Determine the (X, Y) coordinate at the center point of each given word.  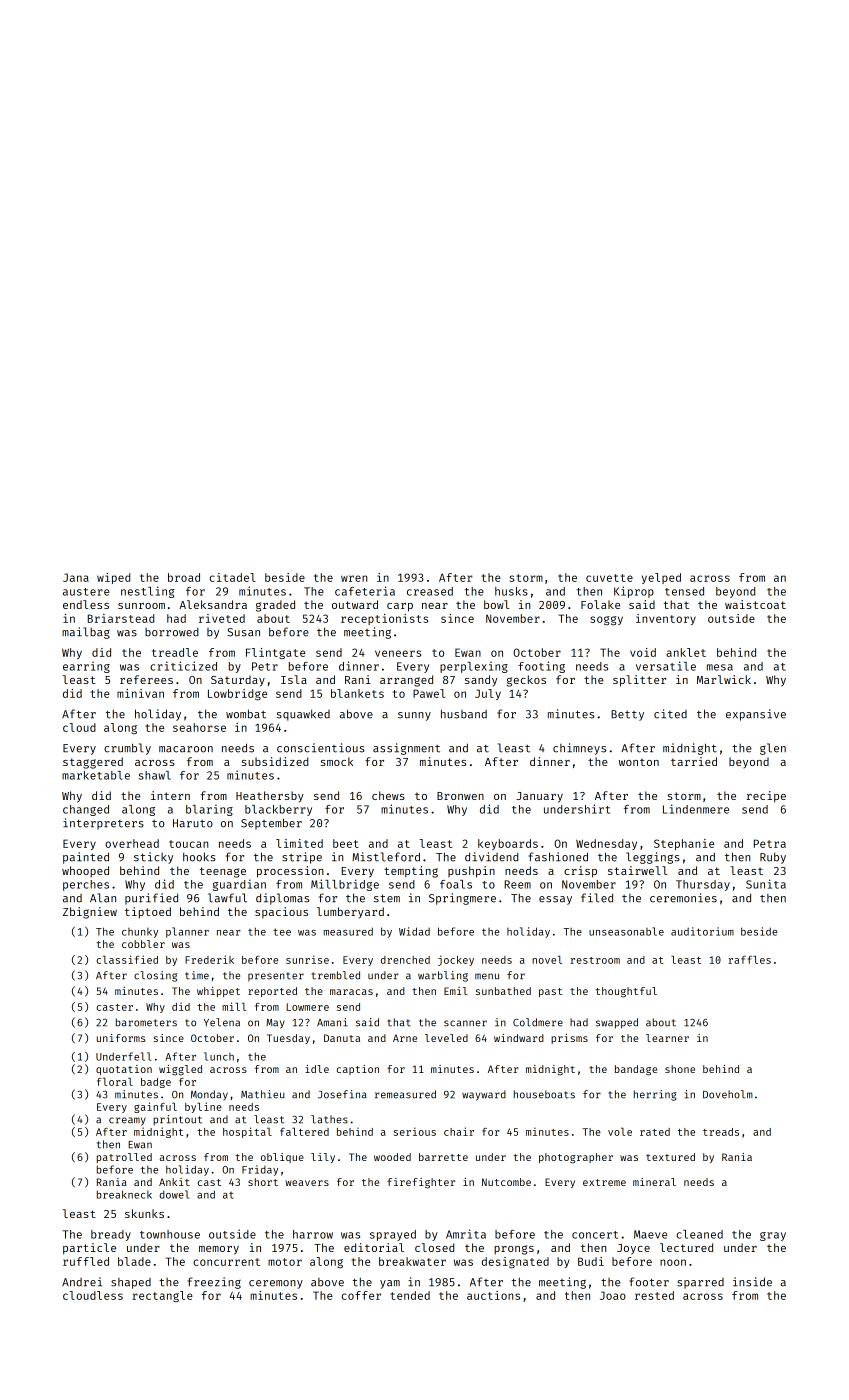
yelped (661, 578)
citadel (232, 577)
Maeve (650, 1234)
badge (156, 1083)
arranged (406, 681)
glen (773, 749)
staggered (93, 763)
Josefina (342, 1094)
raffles (750, 960)
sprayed (393, 1235)
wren (354, 578)
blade (134, 1261)
